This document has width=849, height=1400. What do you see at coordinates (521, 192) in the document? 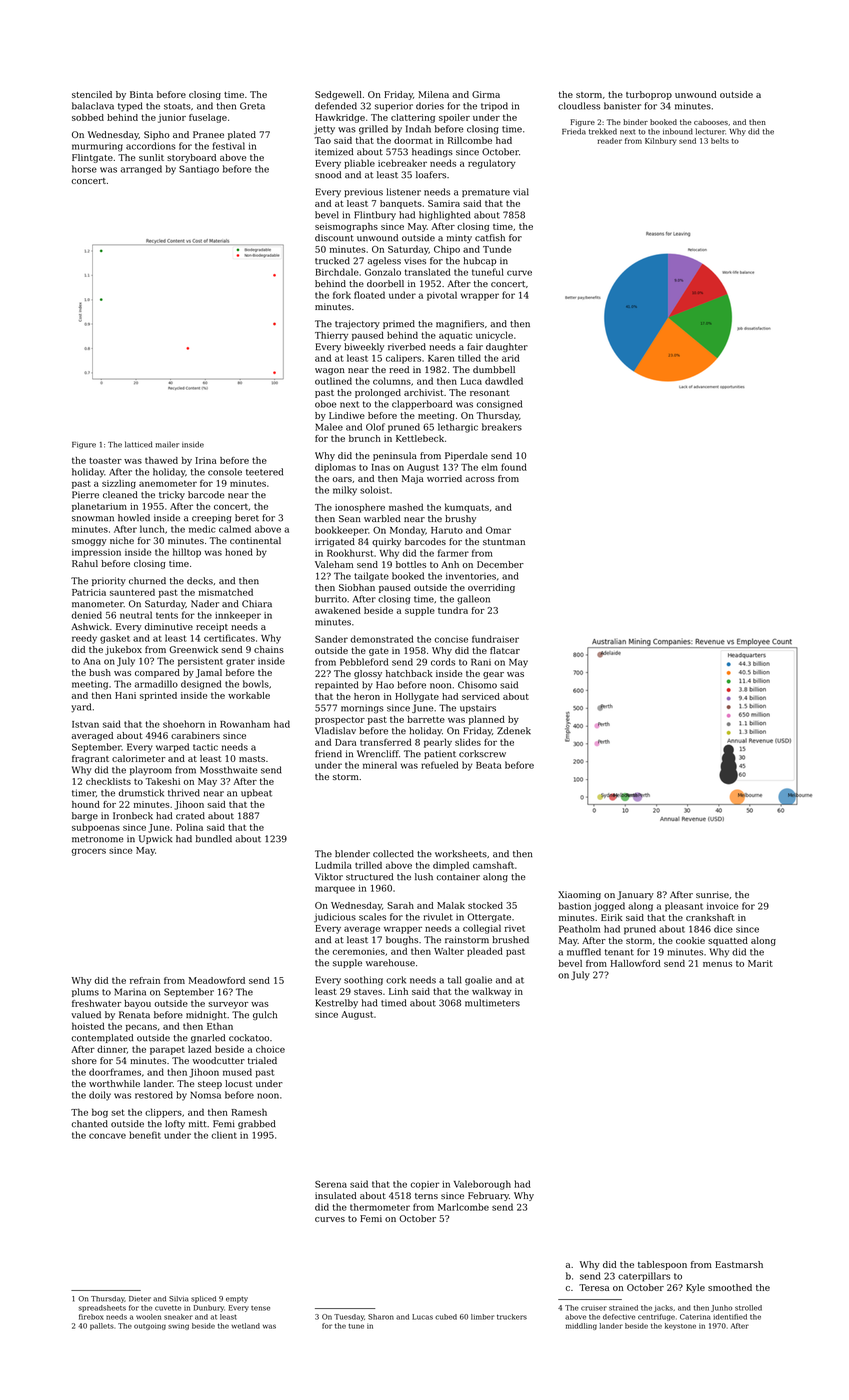
I see `vial` at bounding box center [521, 192].
